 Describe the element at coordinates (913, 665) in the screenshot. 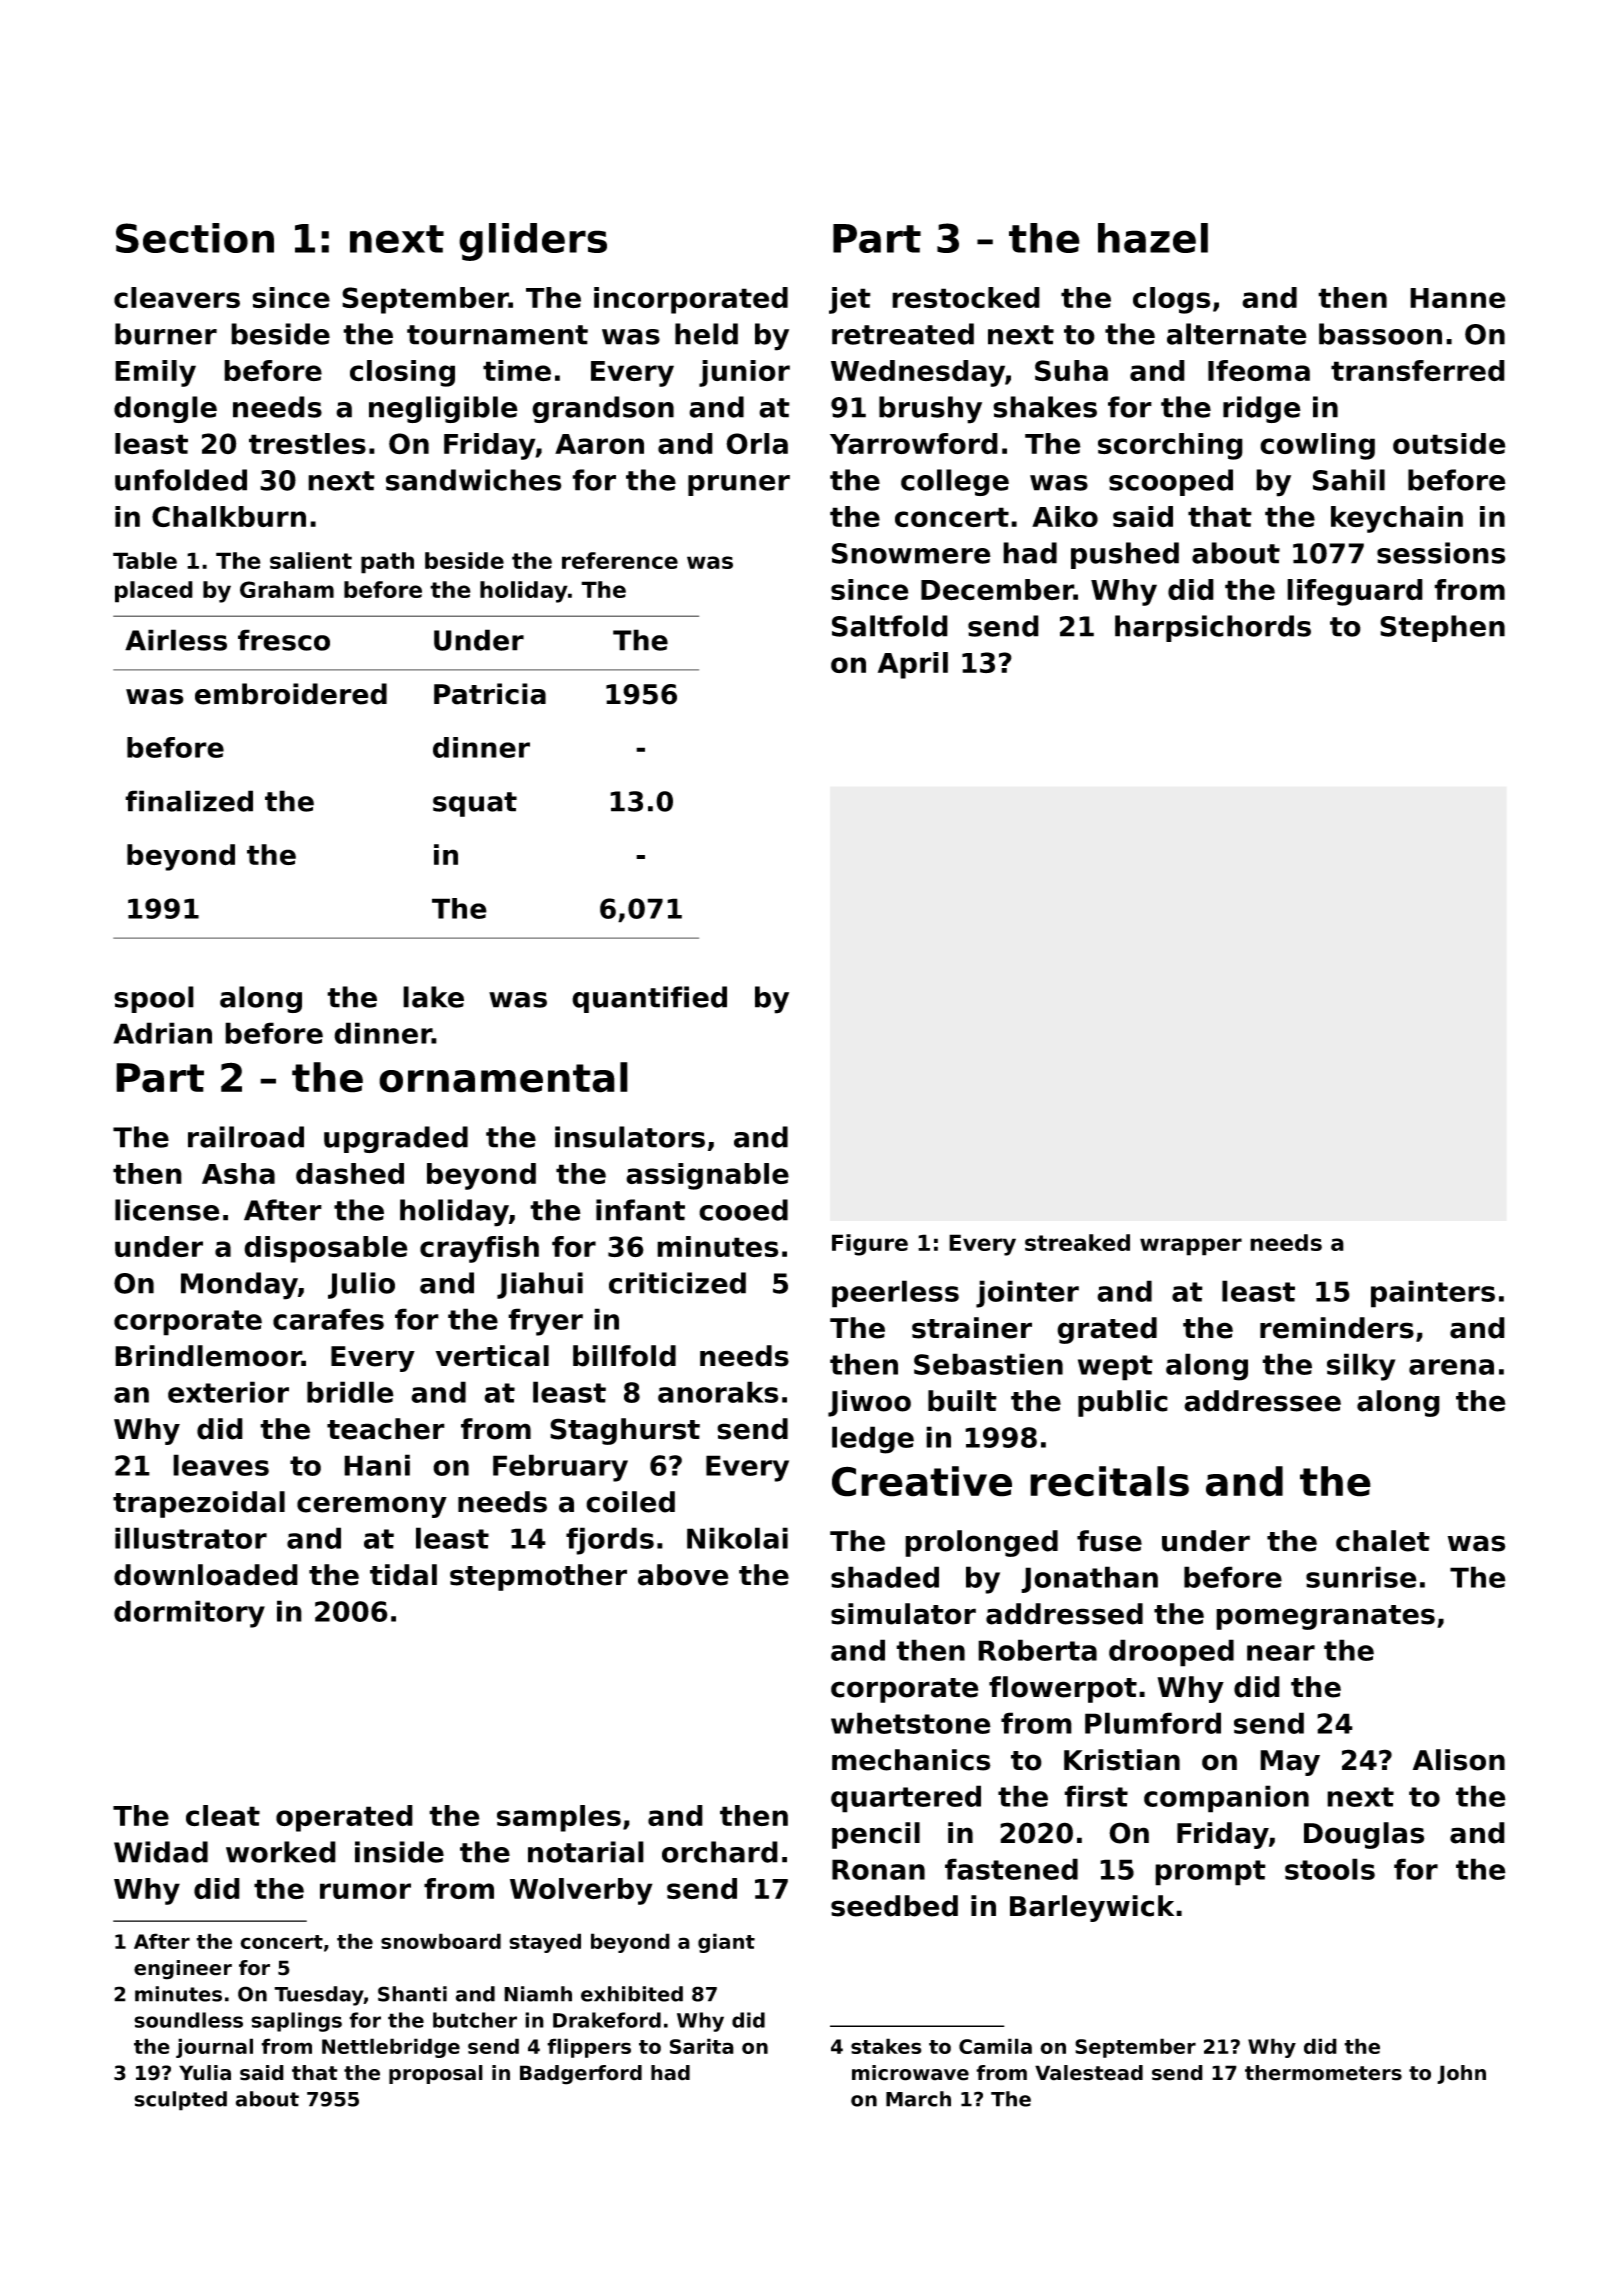

I see `April` at that location.
